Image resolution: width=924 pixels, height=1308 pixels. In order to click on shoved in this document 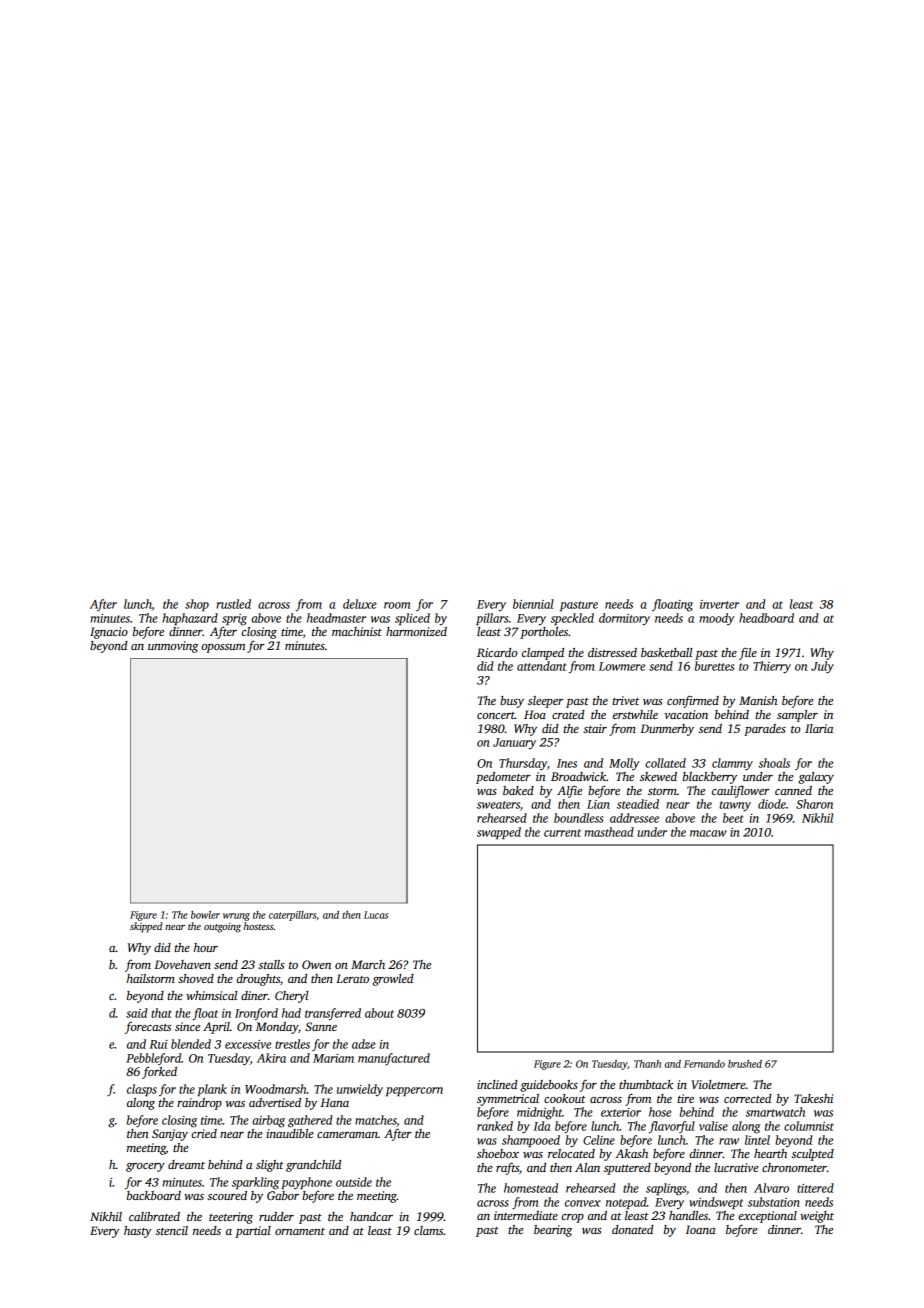, I will do `click(196, 978)`.
